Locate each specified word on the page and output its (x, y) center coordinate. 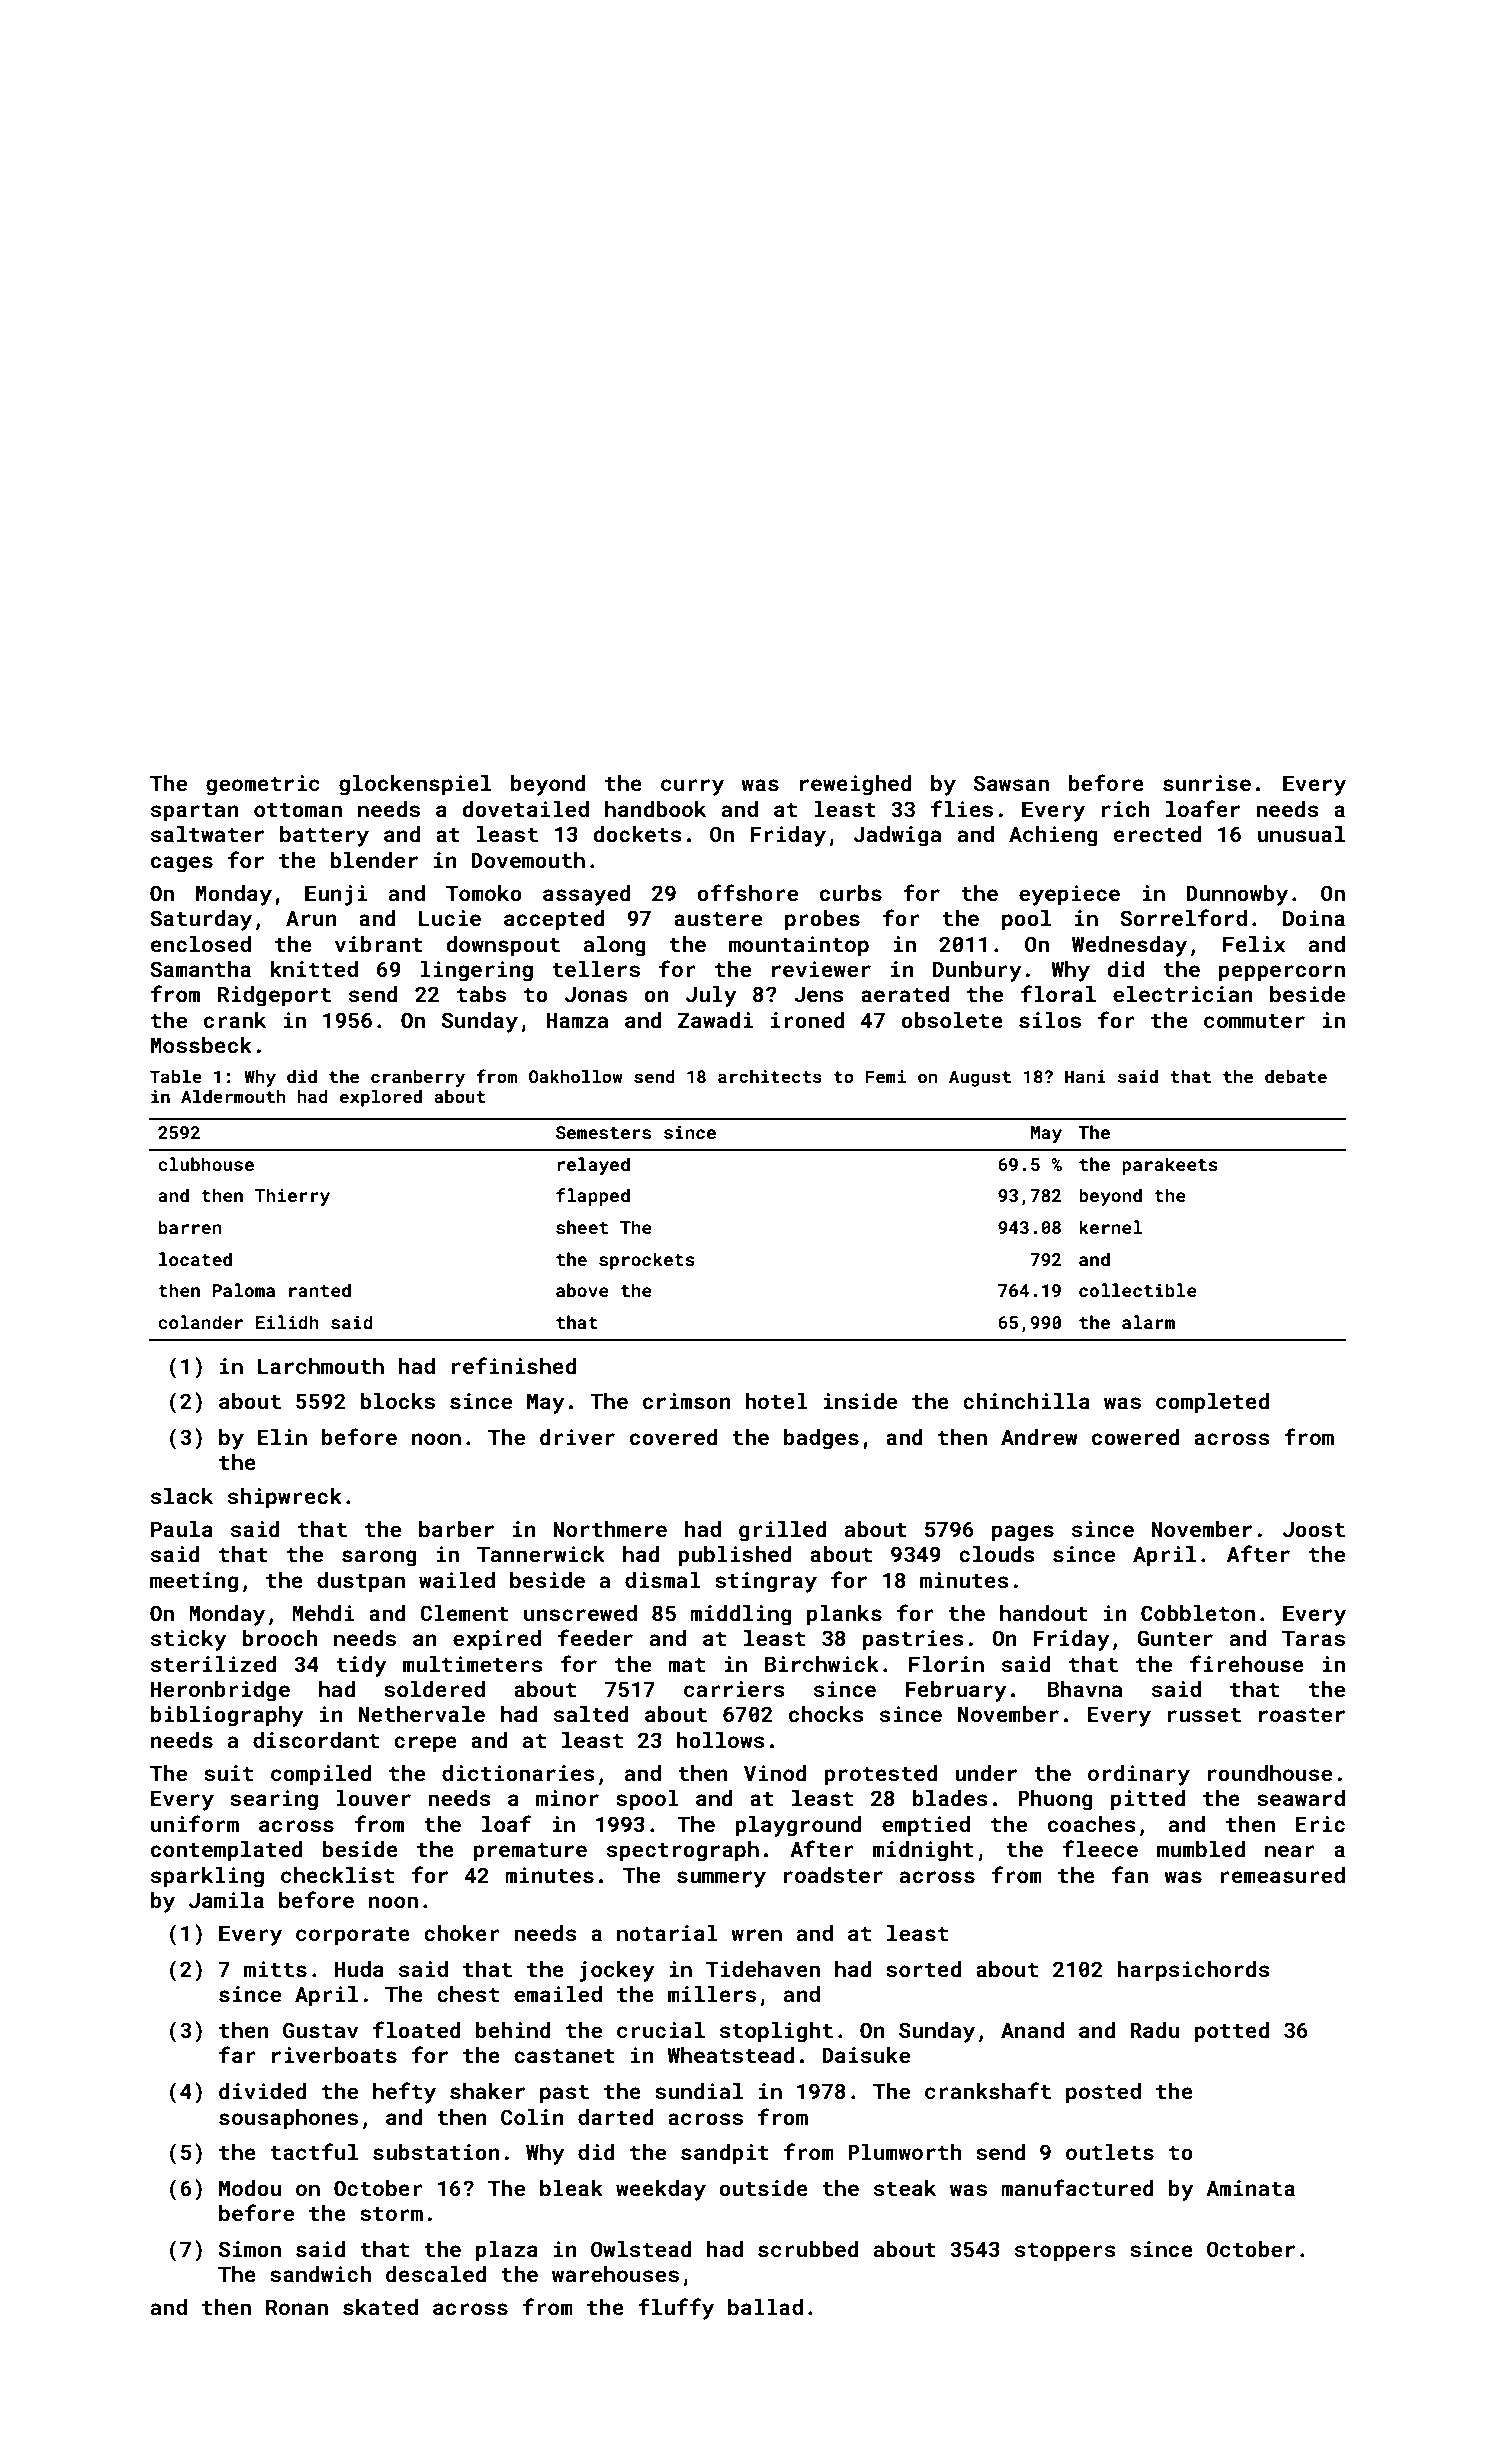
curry (692, 787)
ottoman (298, 810)
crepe (425, 1744)
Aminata (1250, 2188)
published (735, 1556)
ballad (765, 2307)
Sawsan (1011, 783)
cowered (1135, 1437)
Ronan (297, 2307)
